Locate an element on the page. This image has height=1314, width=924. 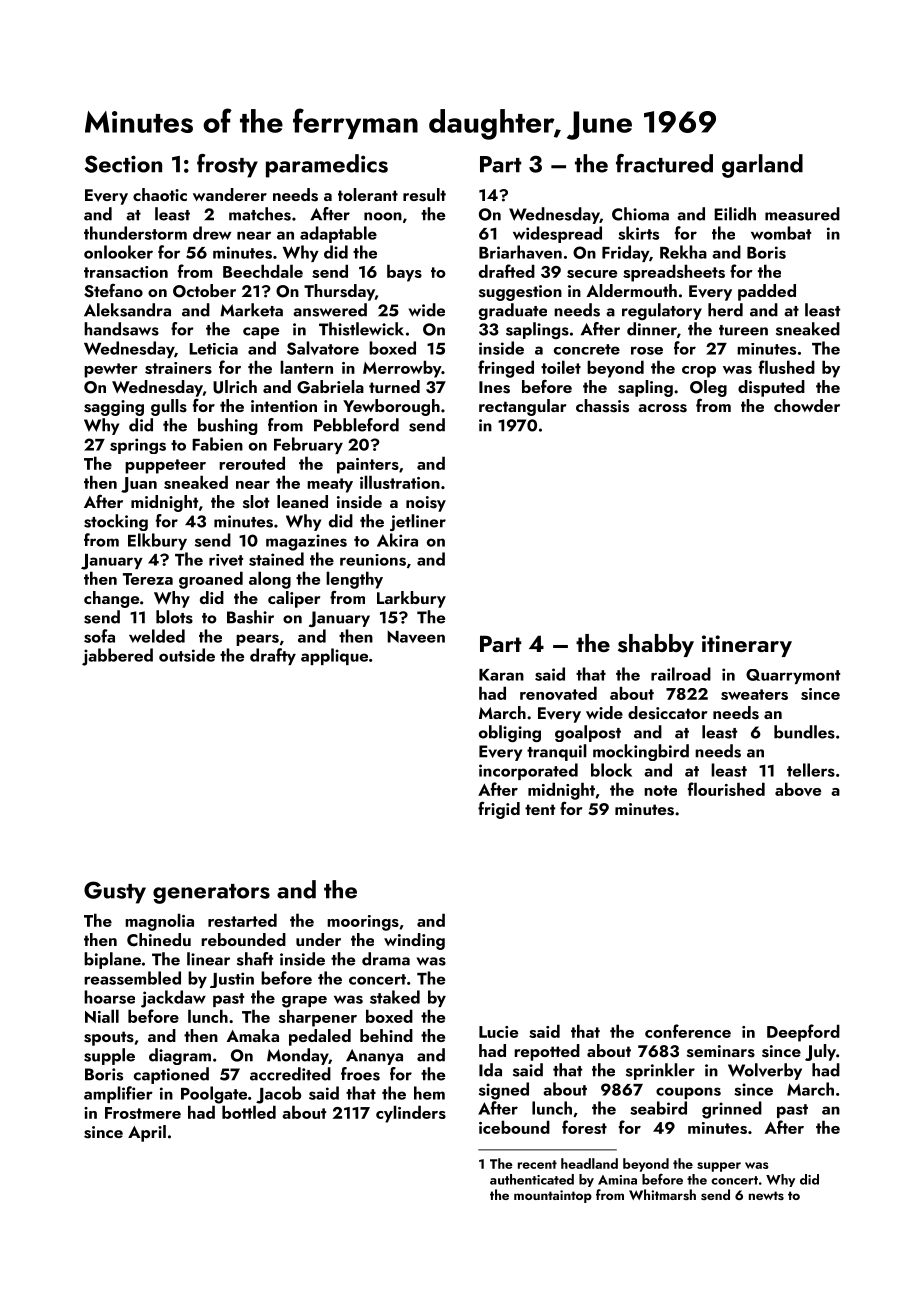
sagging is located at coordinates (114, 408).
